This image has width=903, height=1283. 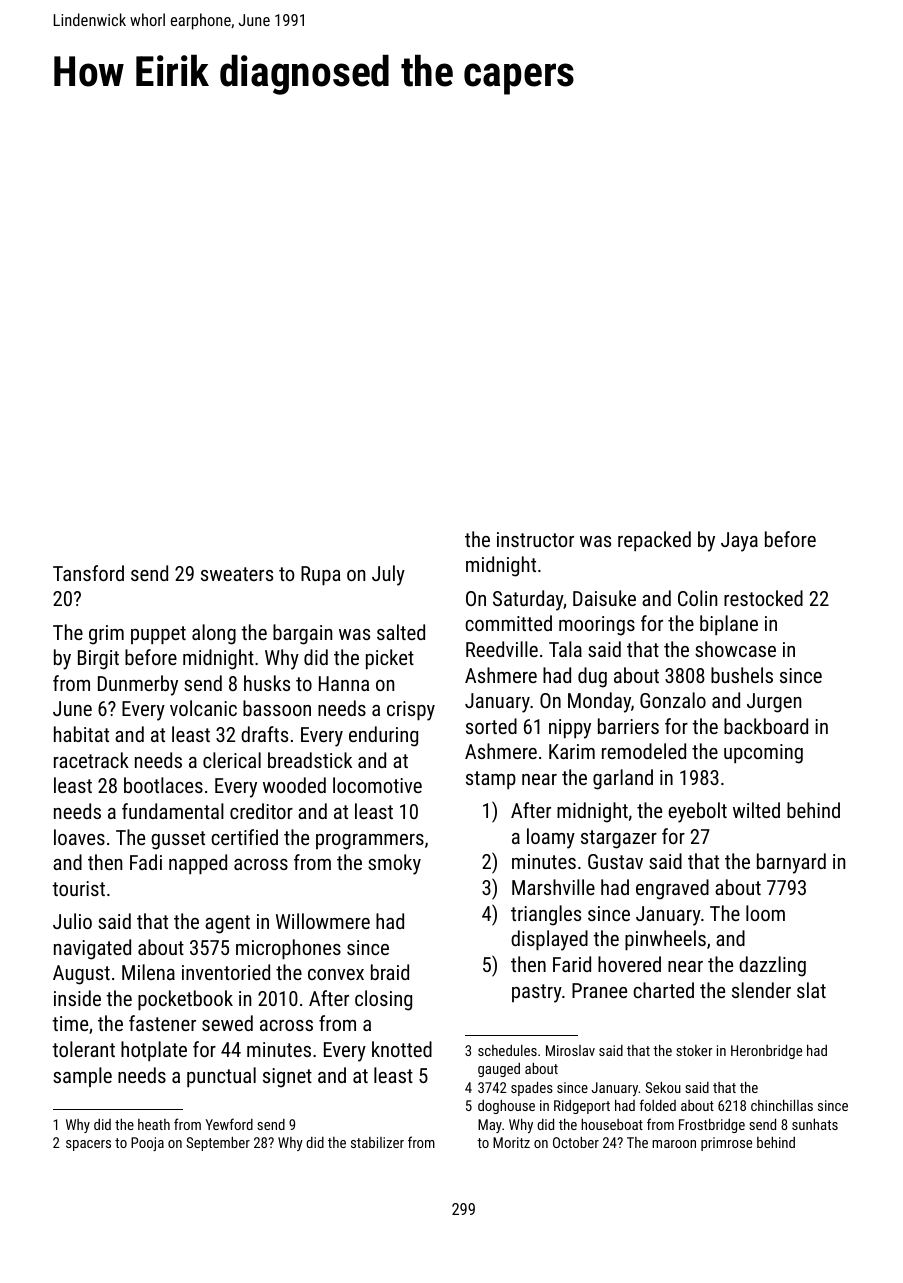 I want to click on engraved, so click(x=672, y=889).
